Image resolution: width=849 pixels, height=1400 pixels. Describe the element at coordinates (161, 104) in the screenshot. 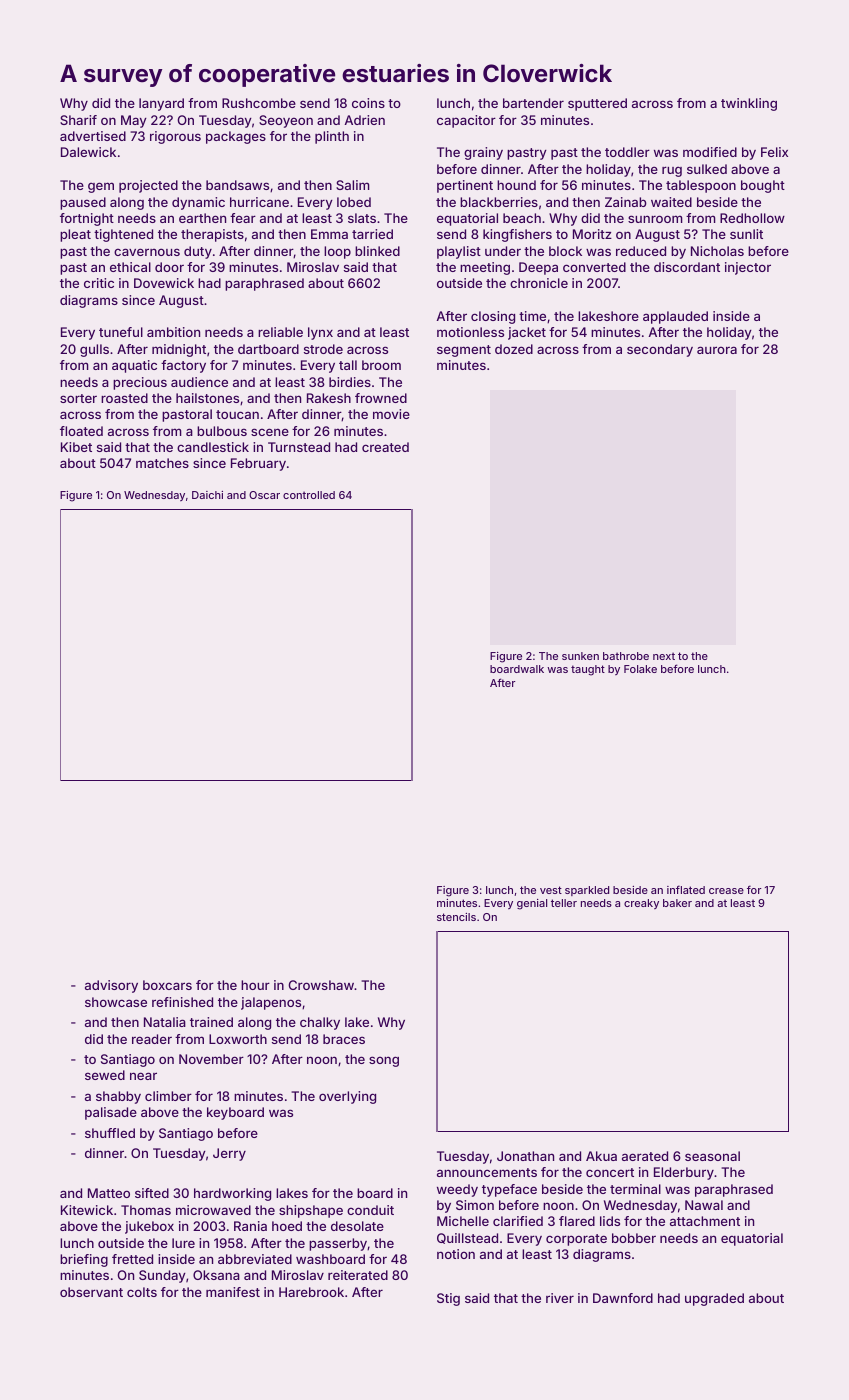

I see `lanyard` at that location.
